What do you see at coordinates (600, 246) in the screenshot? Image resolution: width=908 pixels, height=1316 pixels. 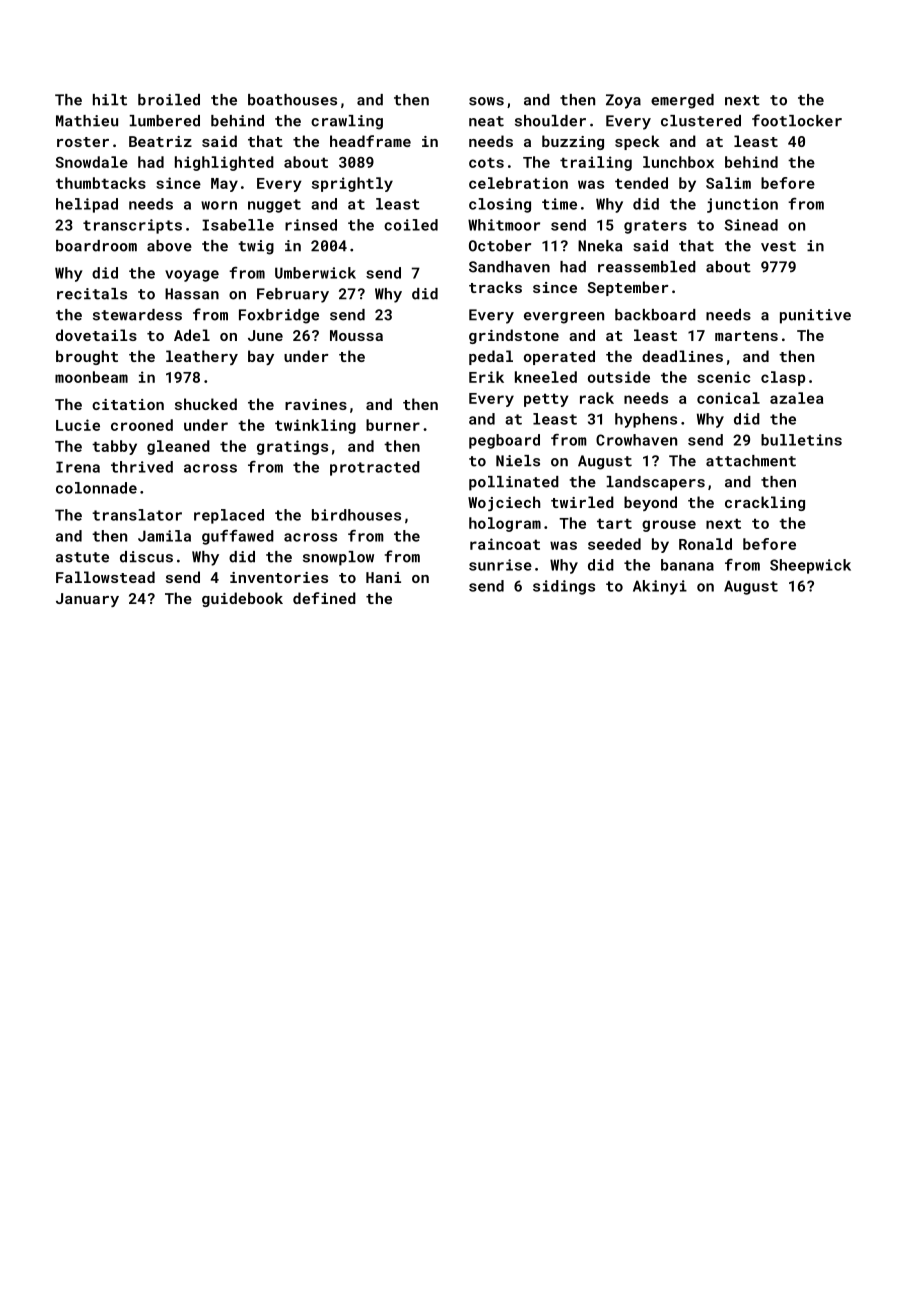 I see `Nneka` at bounding box center [600, 246].
